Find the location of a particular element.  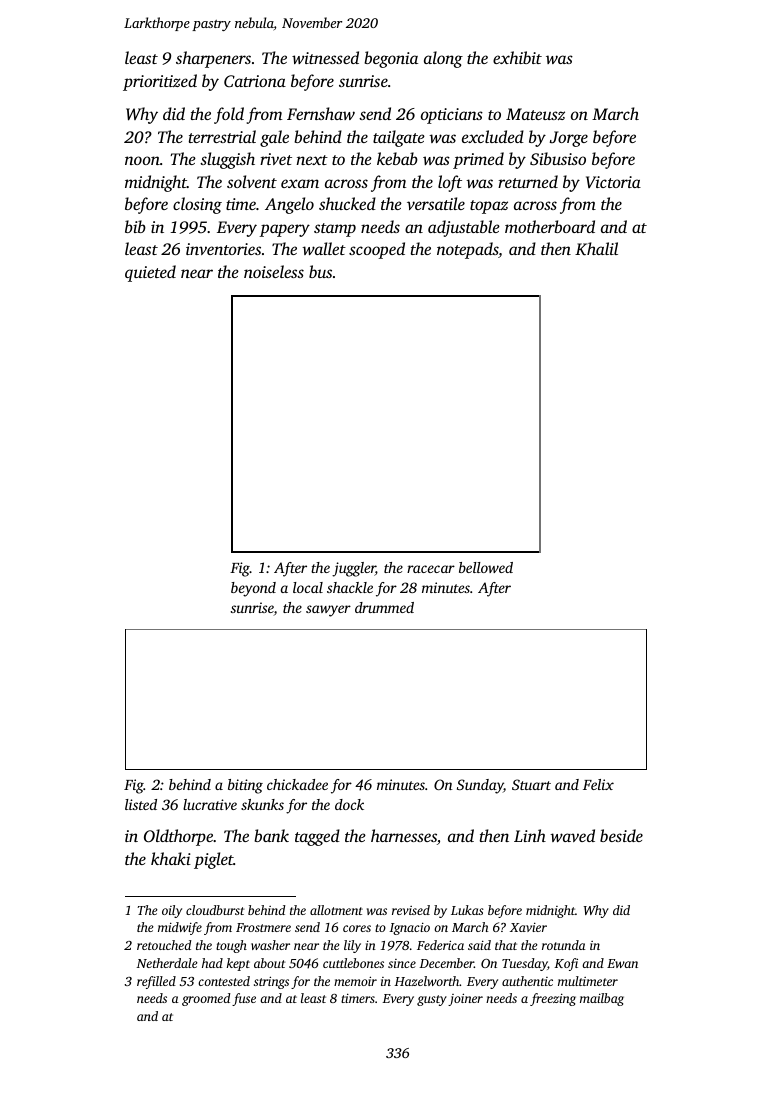

bellowed is located at coordinates (486, 567).
